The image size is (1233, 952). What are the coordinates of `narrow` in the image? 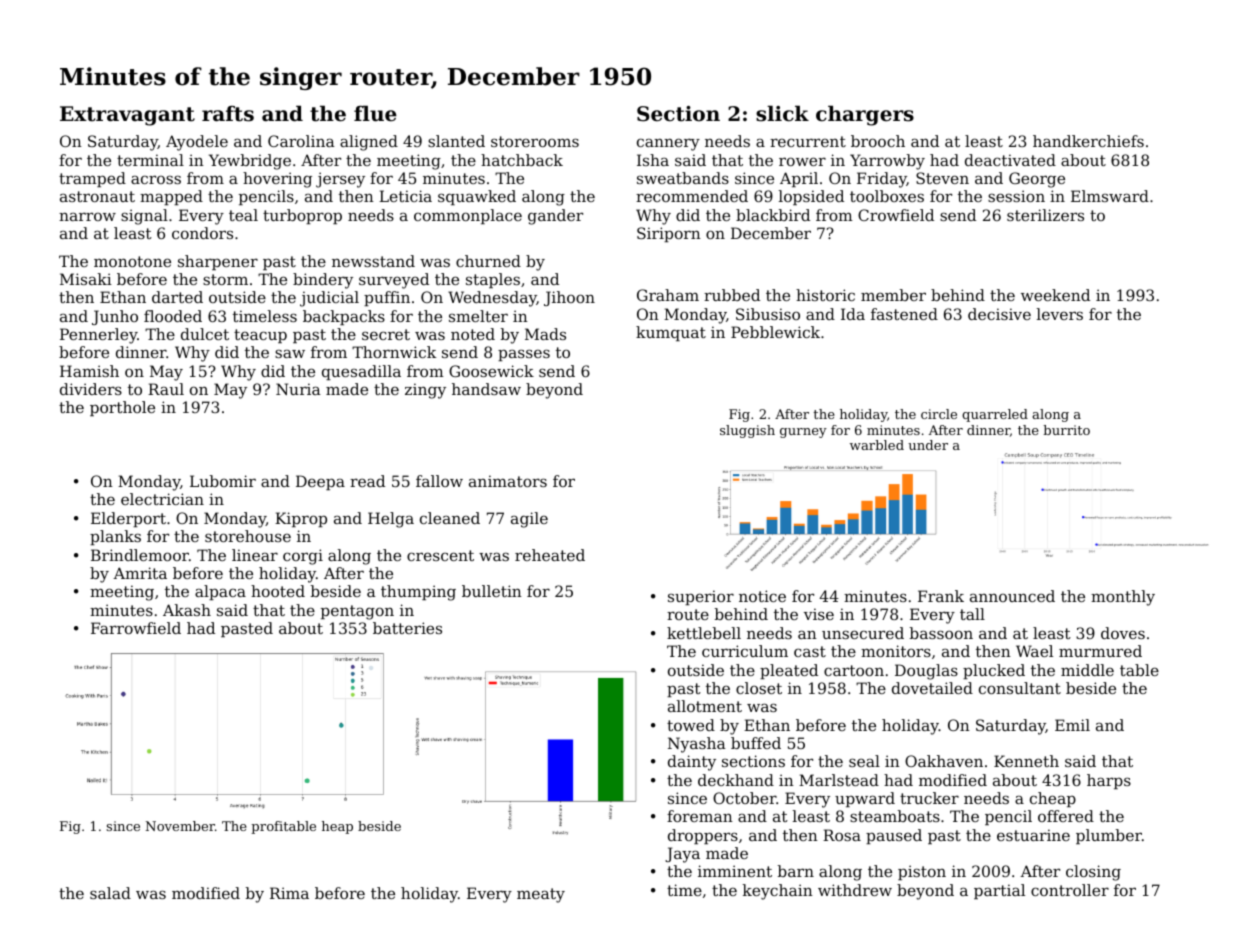 It's located at (87, 216).
